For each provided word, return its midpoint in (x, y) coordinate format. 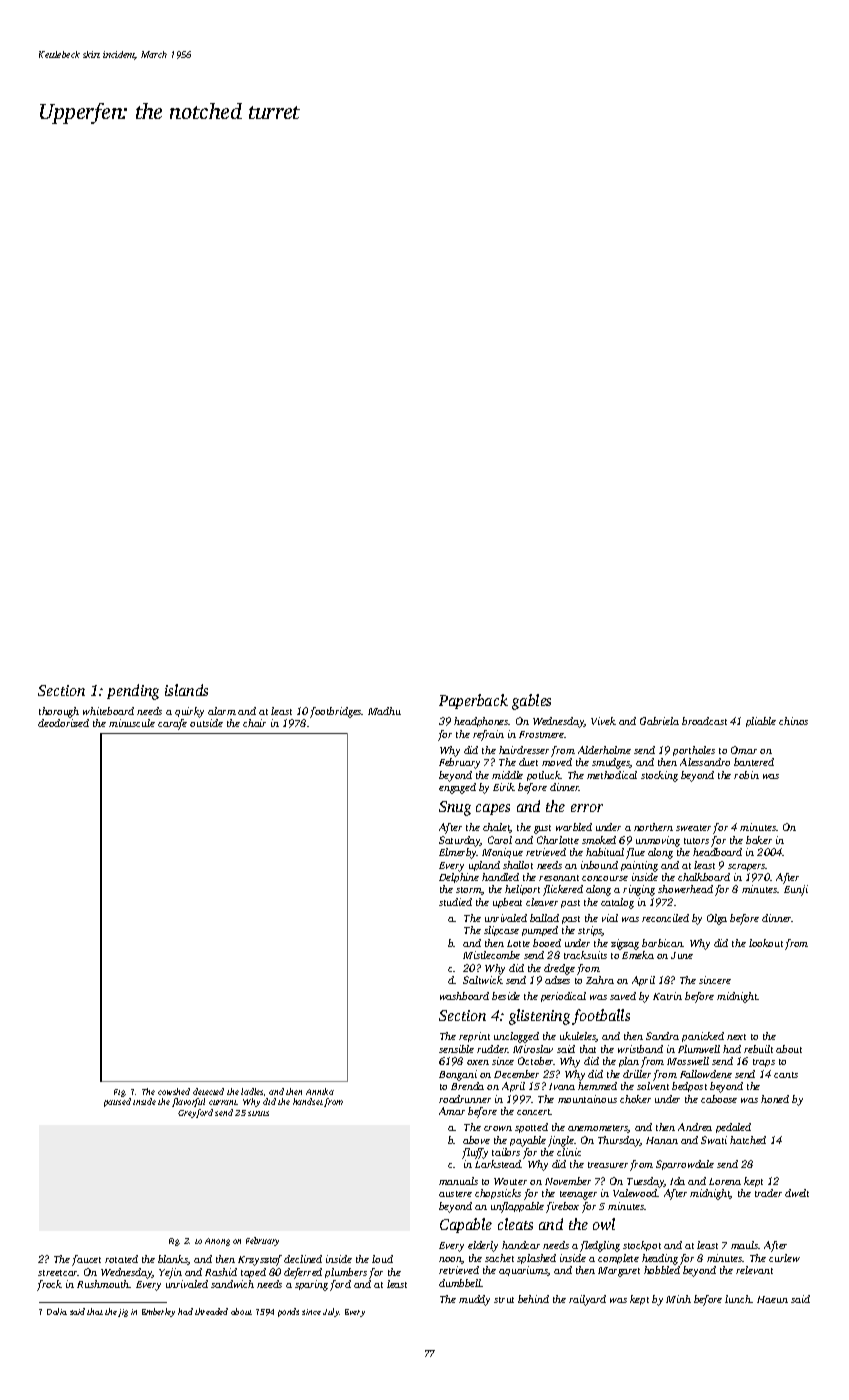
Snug (455, 808)
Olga (717, 919)
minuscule (132, 723)
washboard (464, 996)
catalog (617, 903)
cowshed (174, 1091)
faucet (86, 1260)
